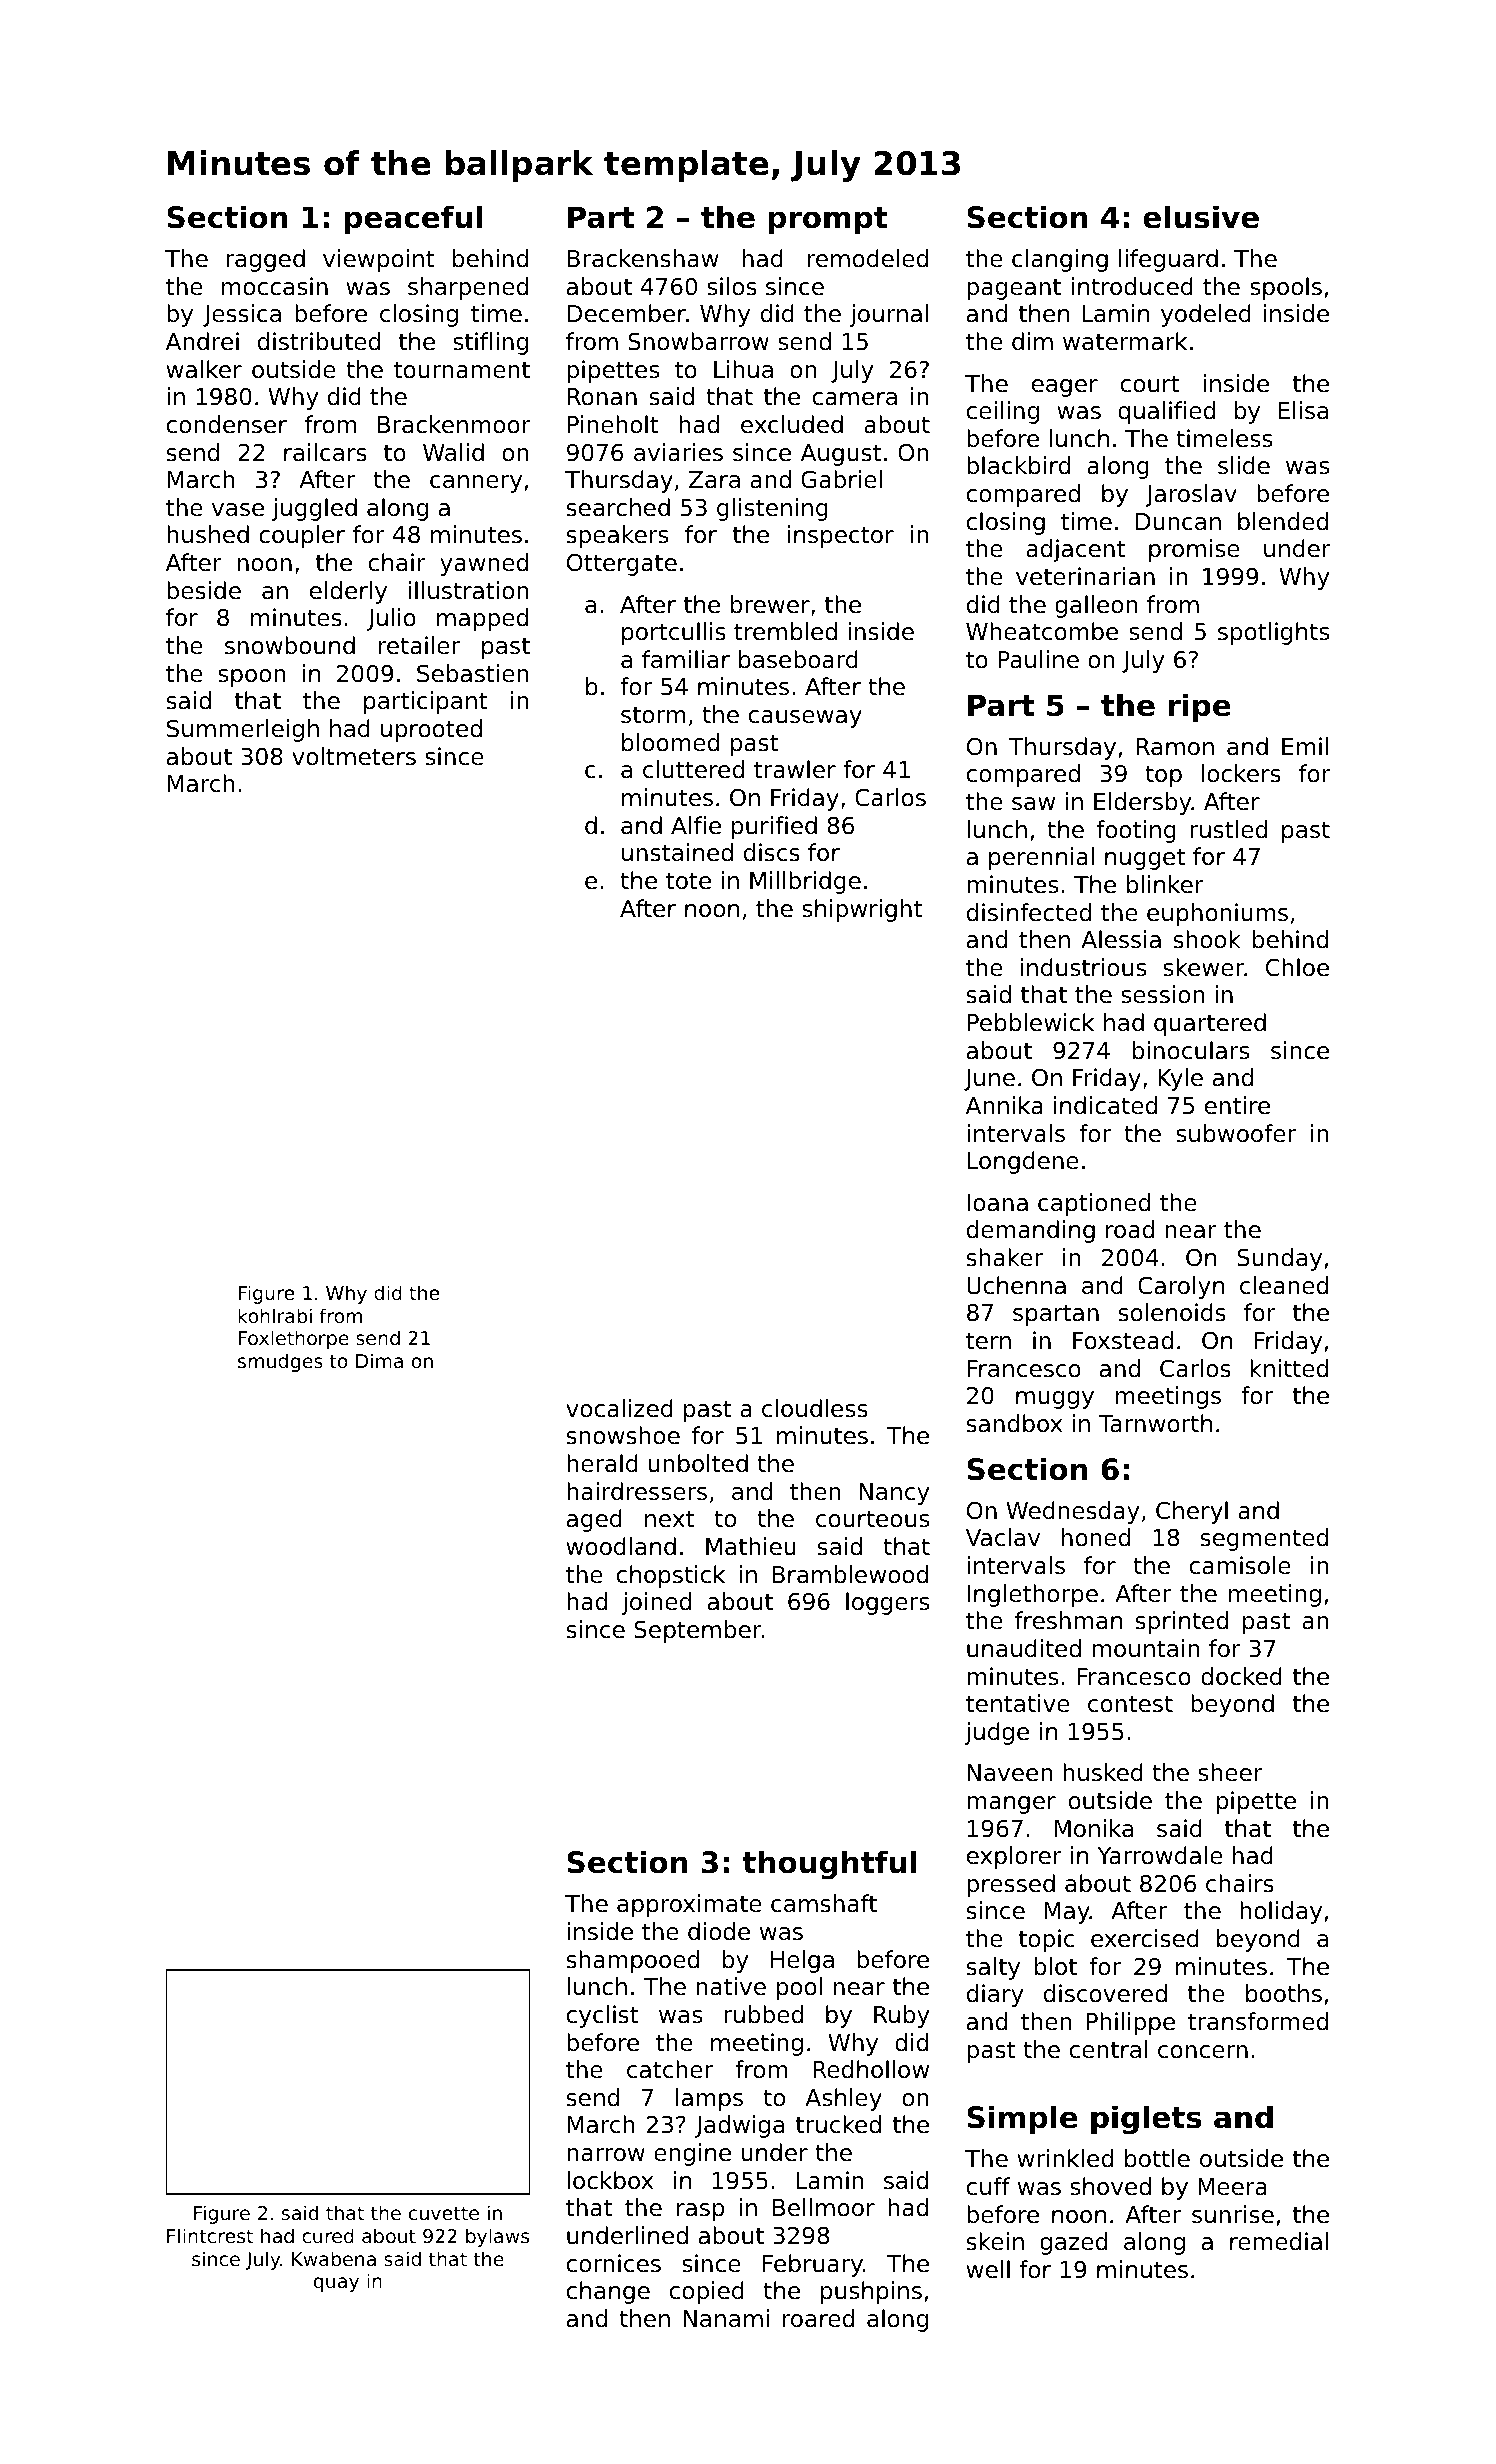 The width and height of the screenshot is (1496, 2464). I want to click on shaker, so click(1005, 1257).
